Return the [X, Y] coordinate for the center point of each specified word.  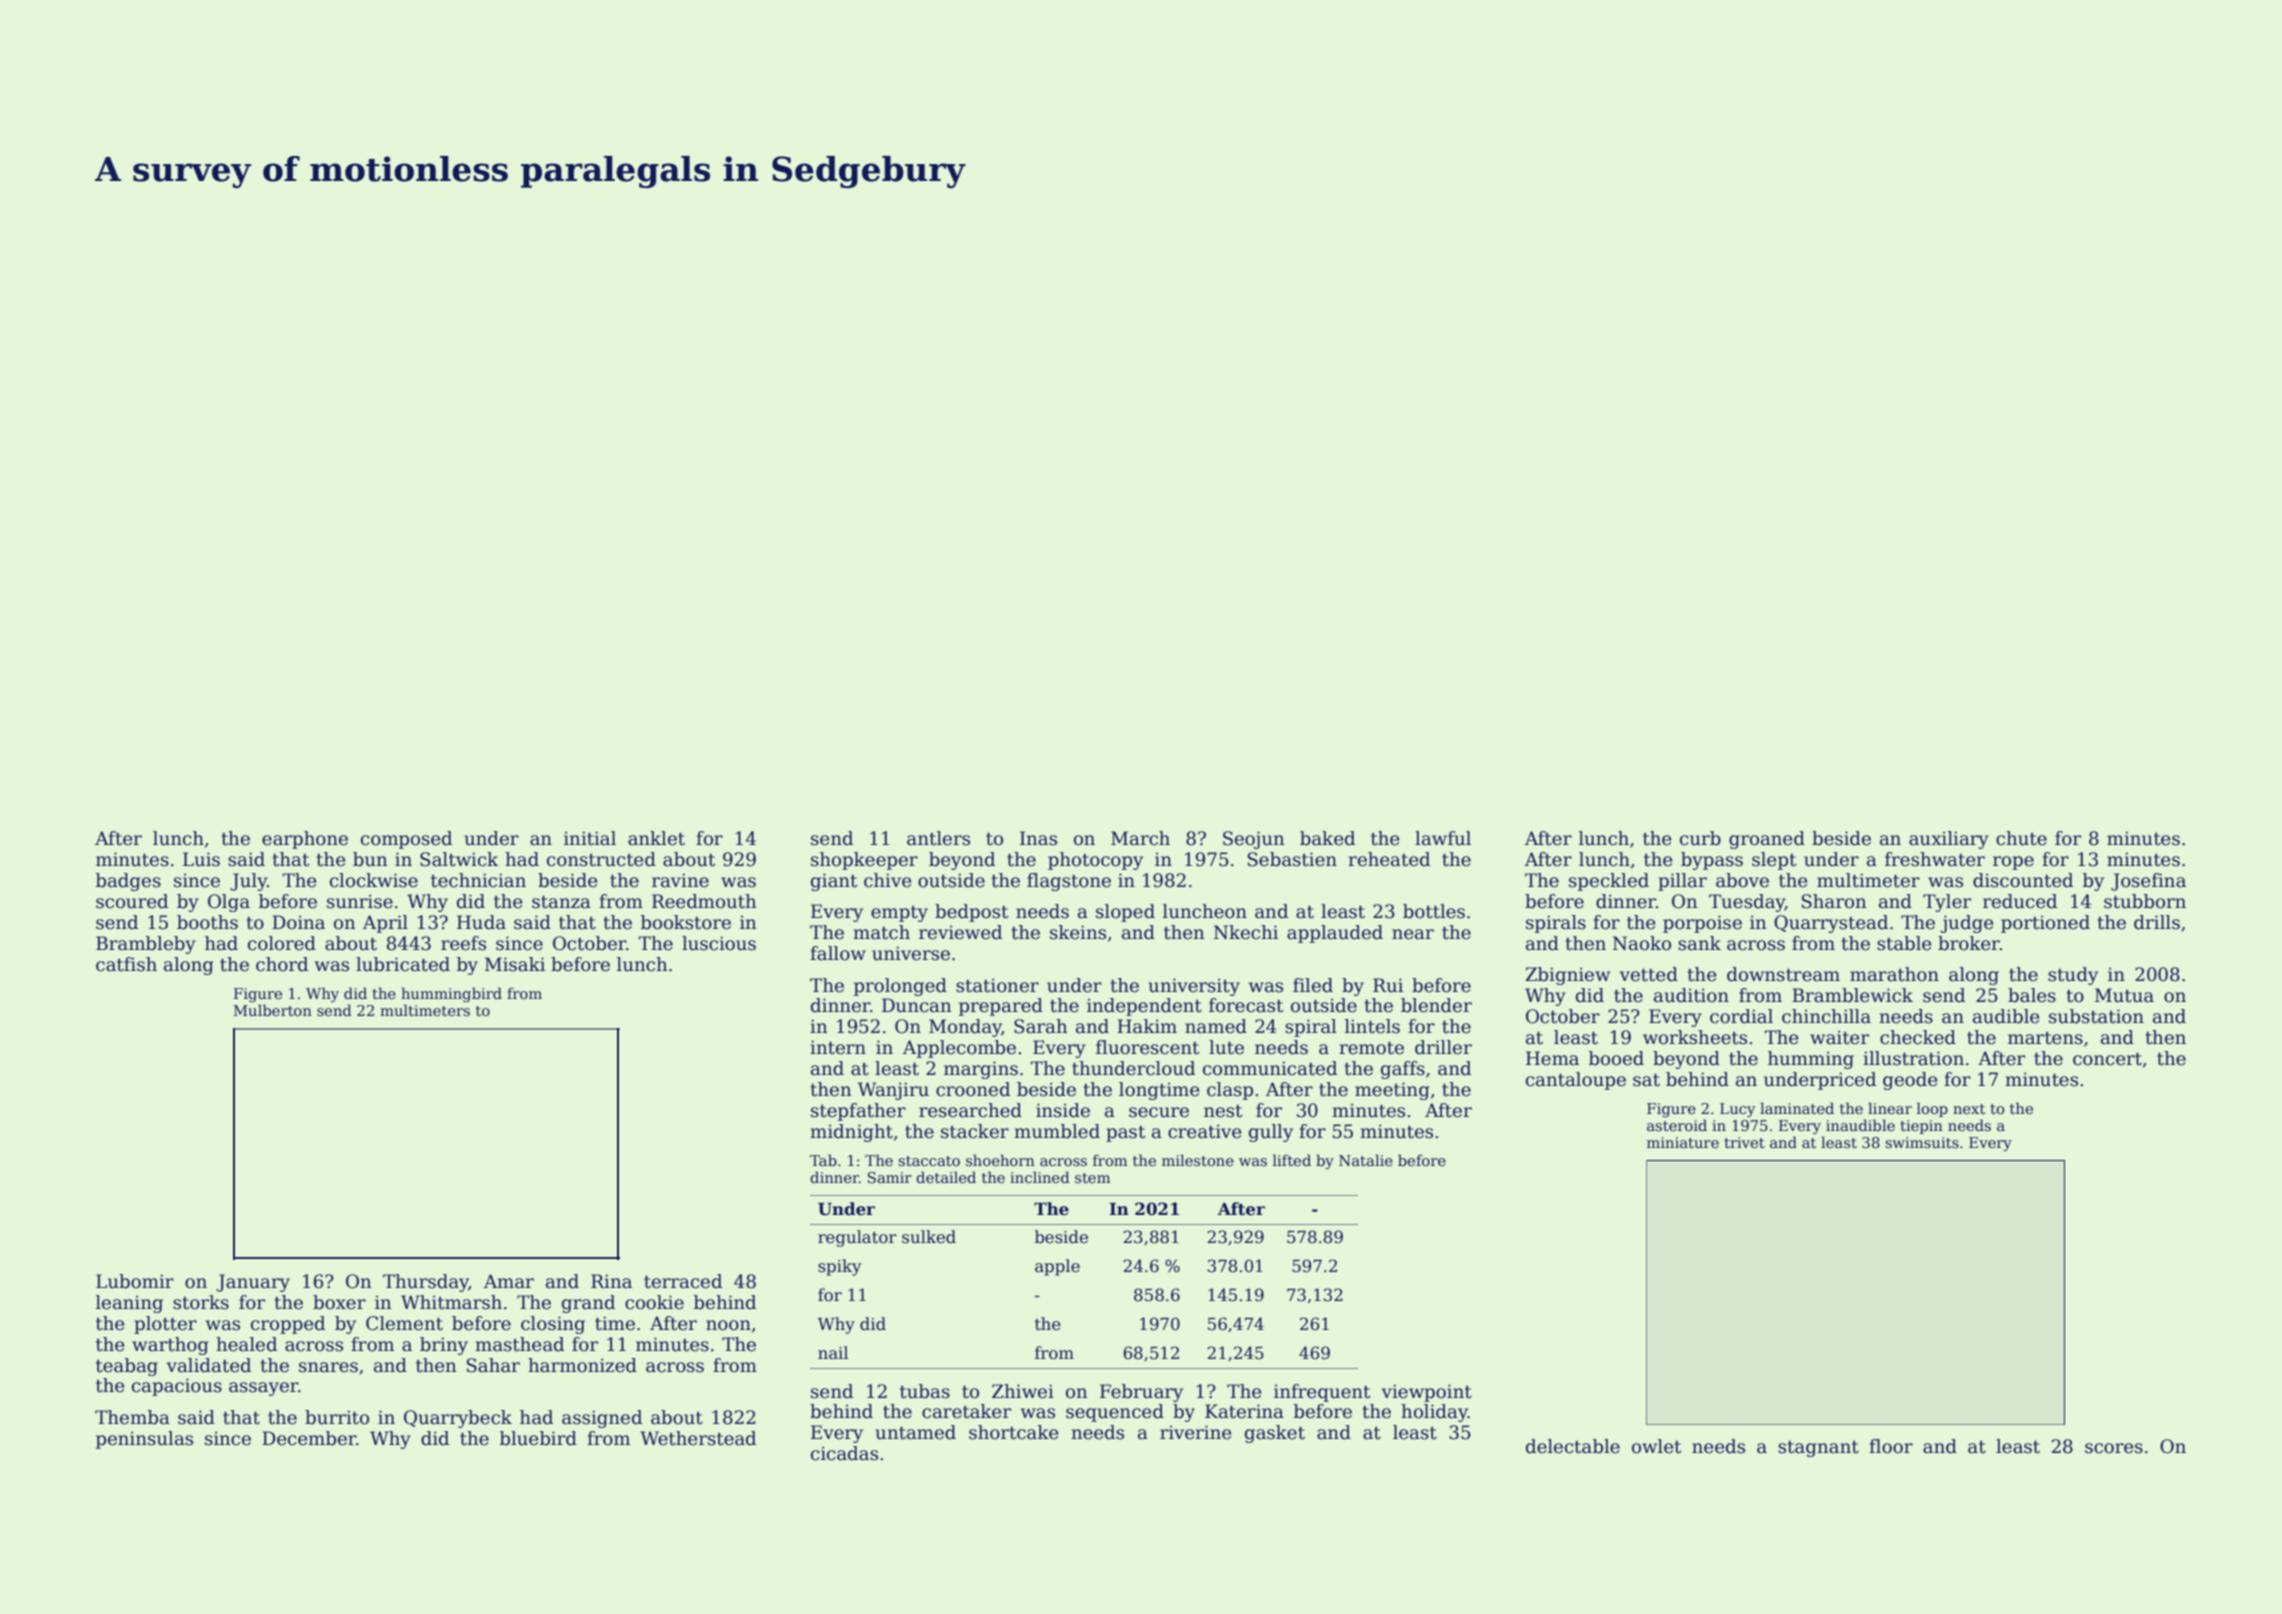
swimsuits [1922, 1142]
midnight [851, 1133]
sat [1646, 1080]
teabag [127, 1367]
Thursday [426, 1283]
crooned [973, 1089]
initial [590, 838]
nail [833, 1353]
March [1140, 838]
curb [1700, 838]
